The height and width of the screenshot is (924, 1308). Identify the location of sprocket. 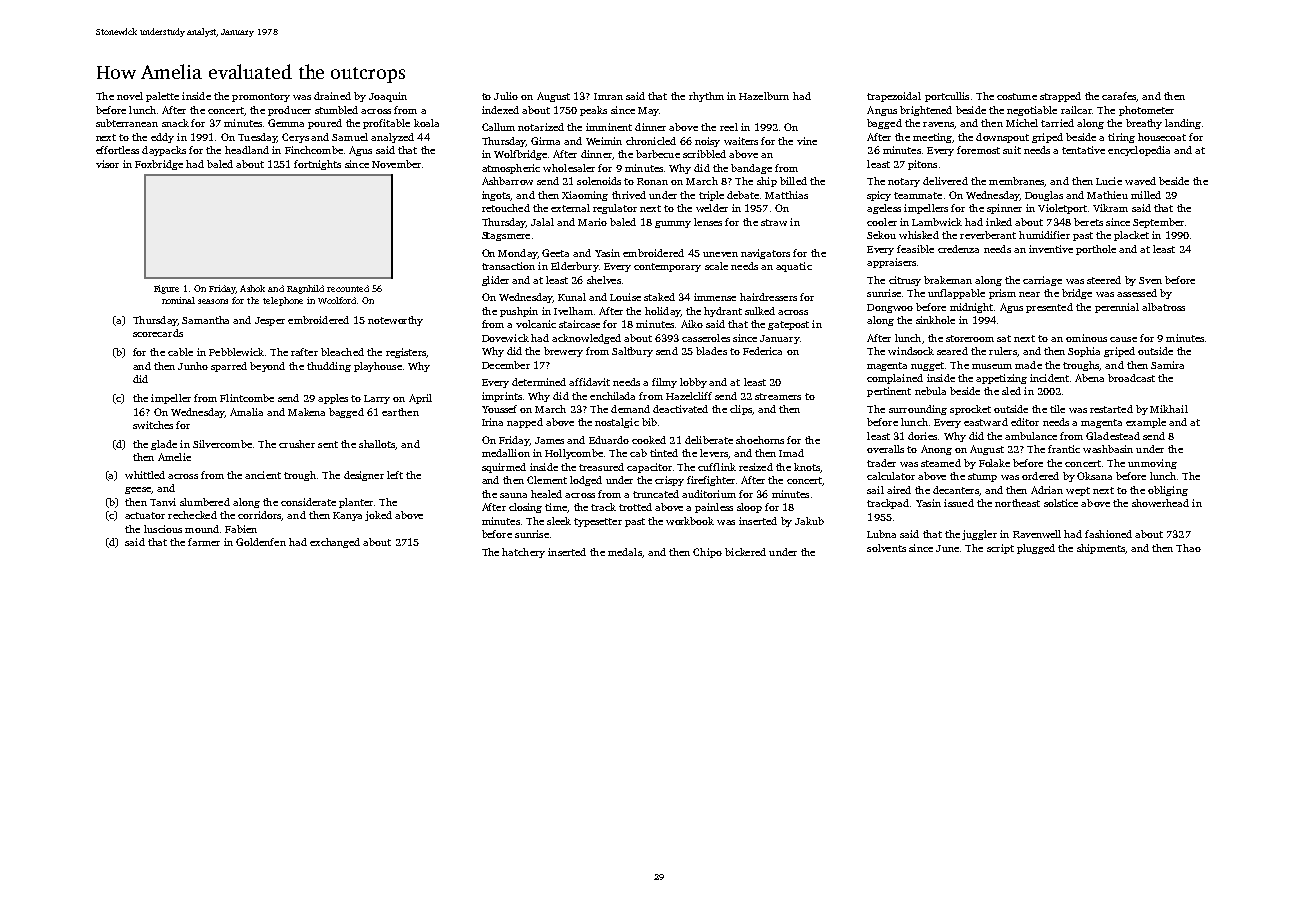
(970, 410).
